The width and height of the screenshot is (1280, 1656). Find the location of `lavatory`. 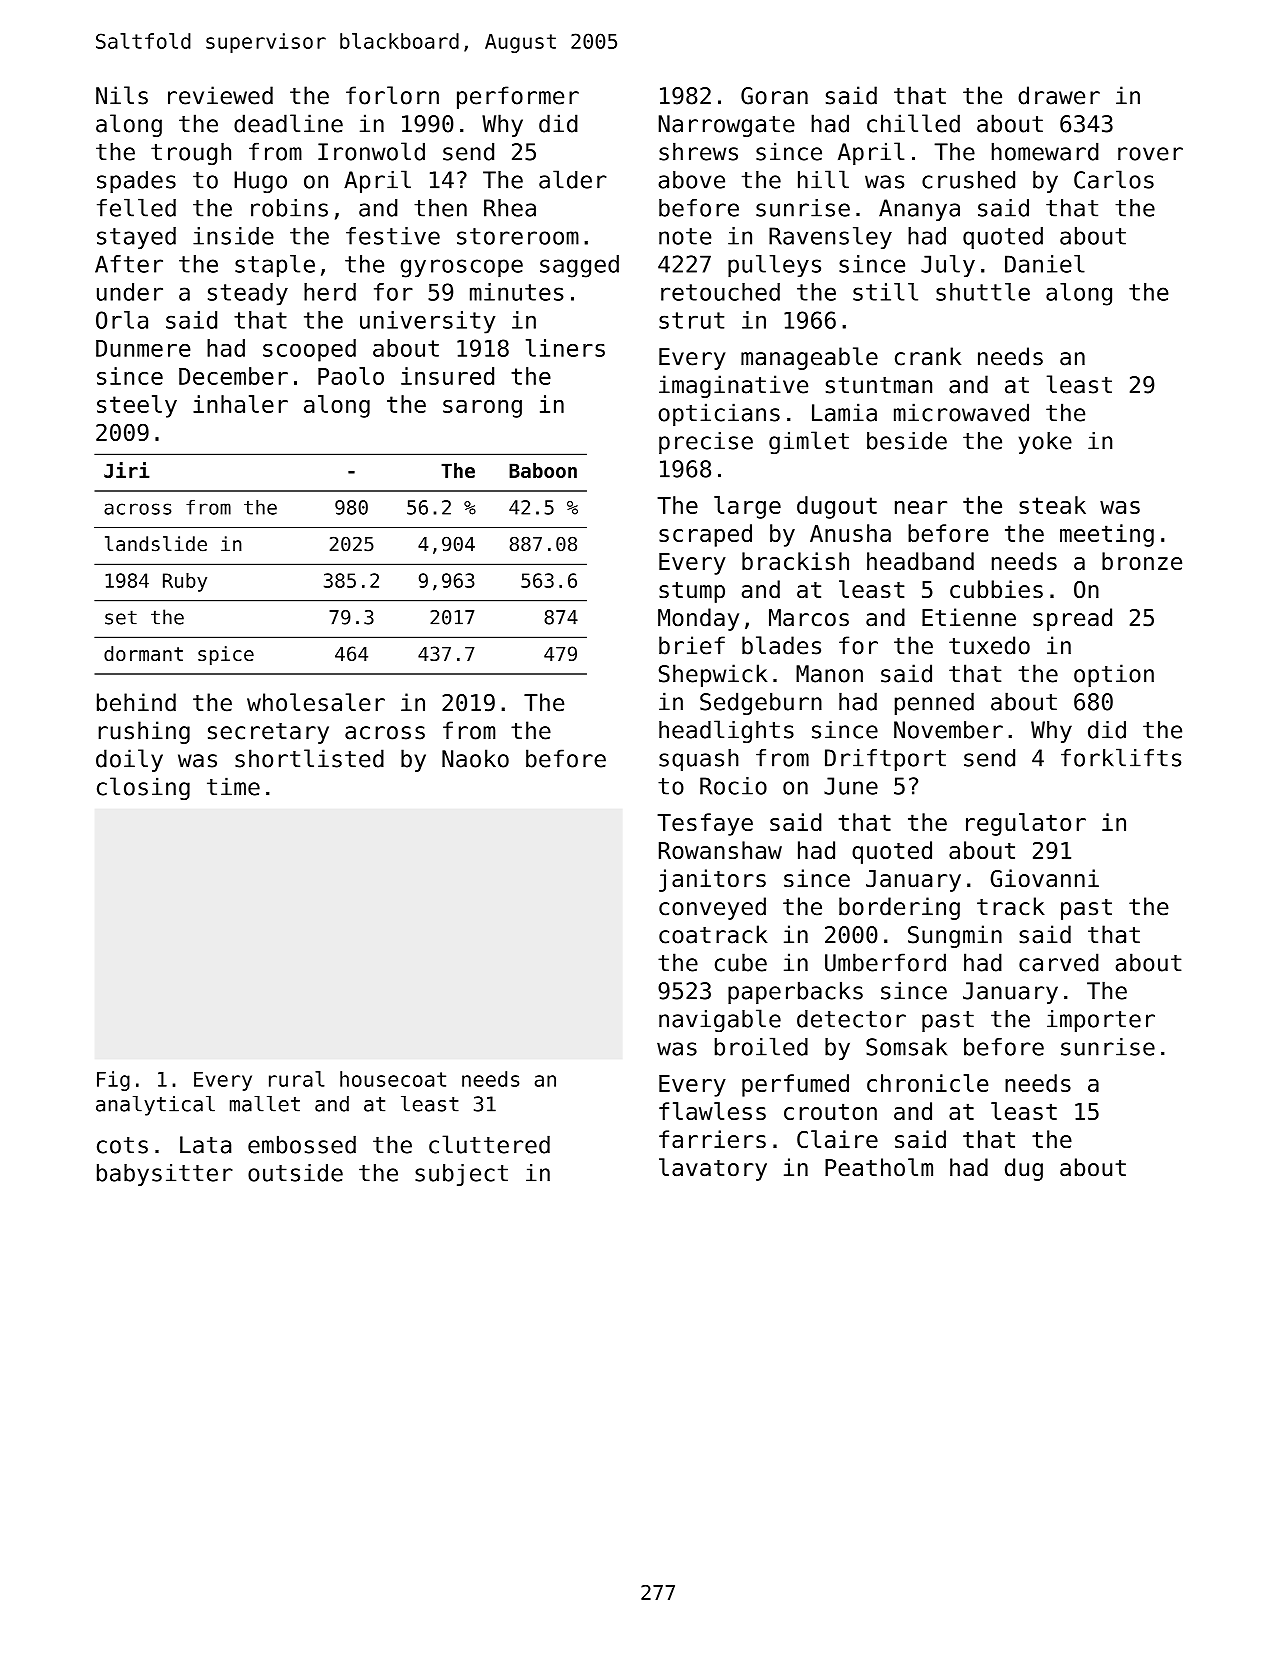

lavatory is located at coordinates (713, 1169).
